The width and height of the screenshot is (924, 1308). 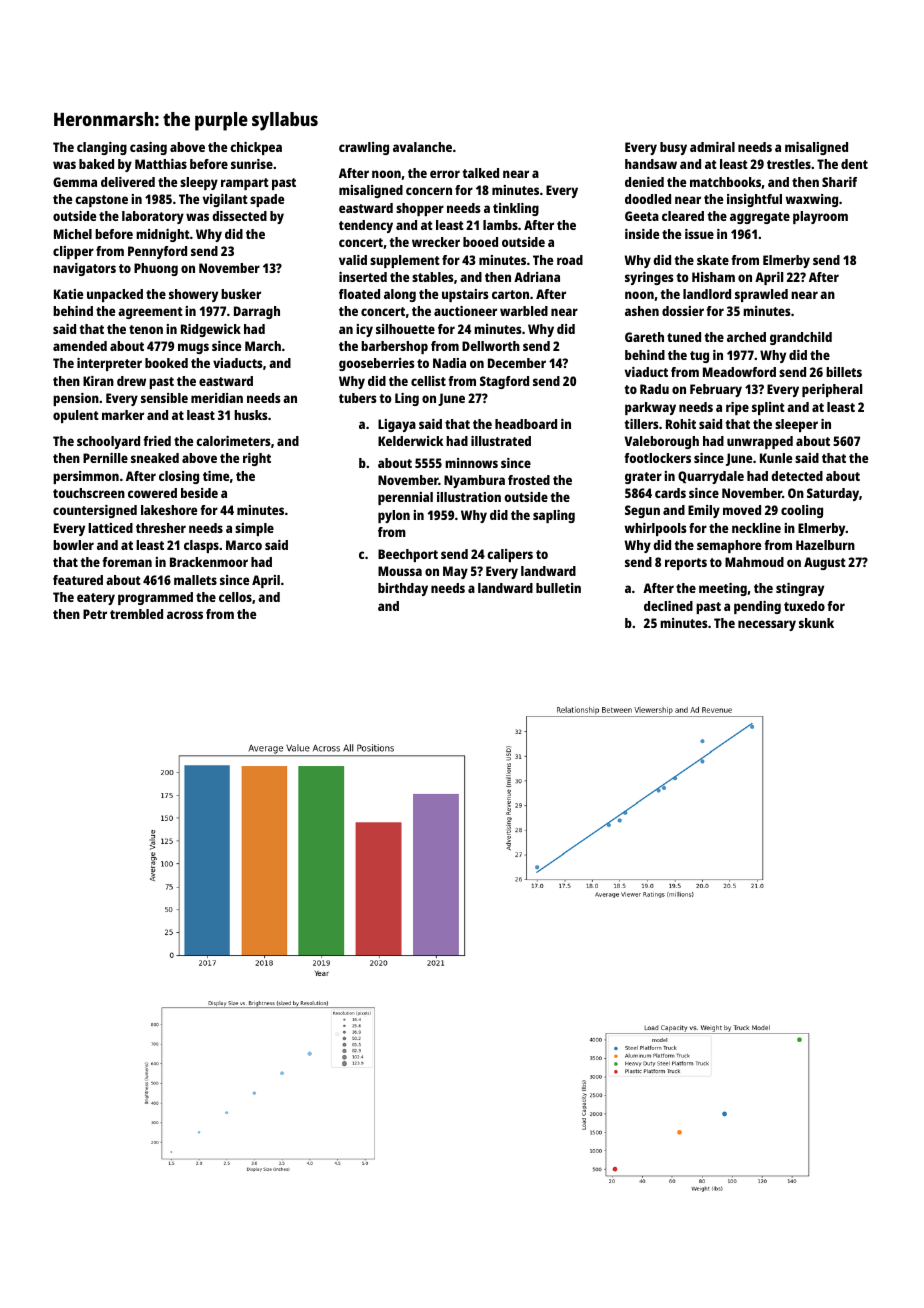 What do you see at coordinates (95, 511) in the screenshot?
I see `countersigned` at bounding box center [95, 511].
